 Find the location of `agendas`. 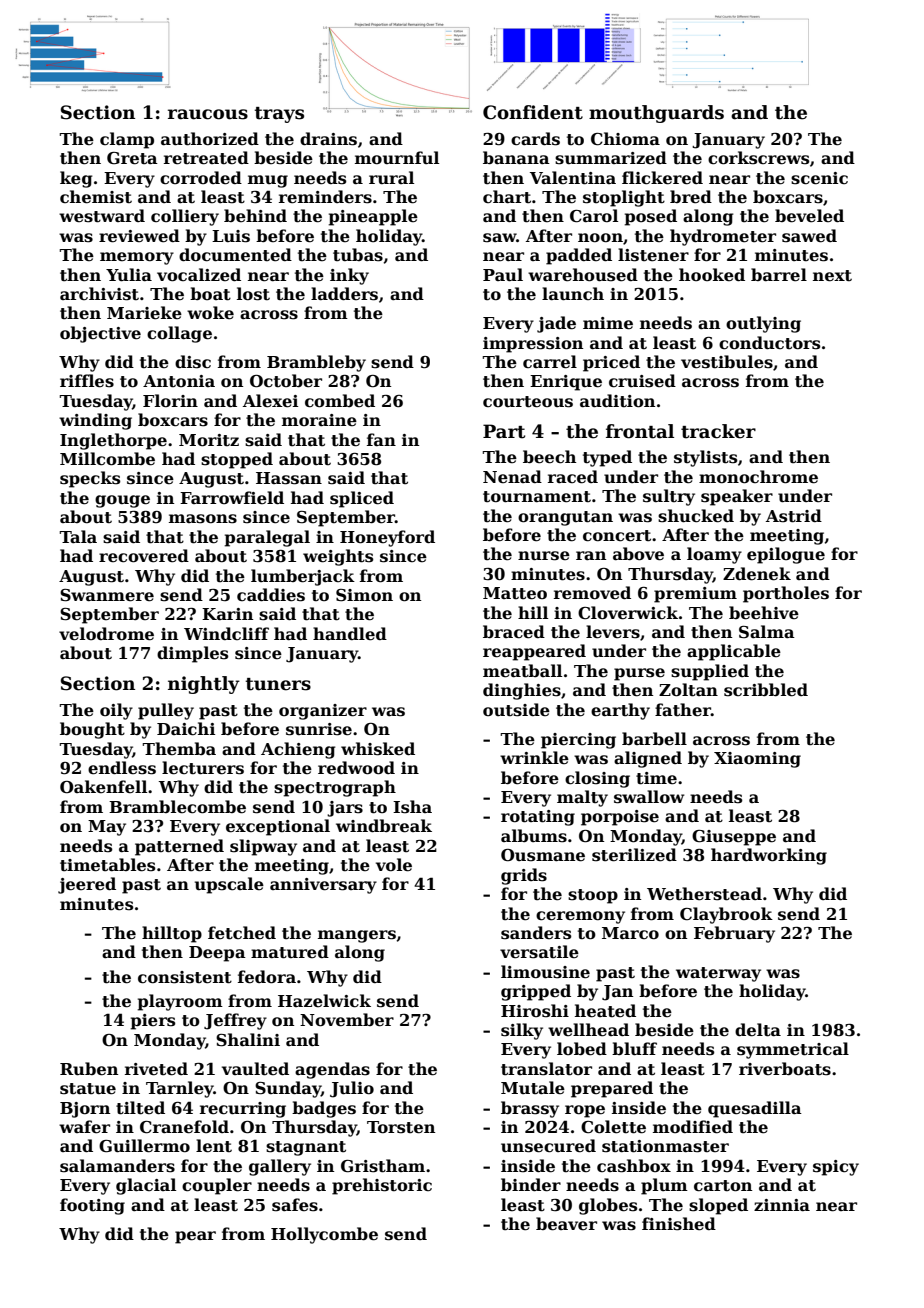

agendas is located at coordinates (332, 1070).
